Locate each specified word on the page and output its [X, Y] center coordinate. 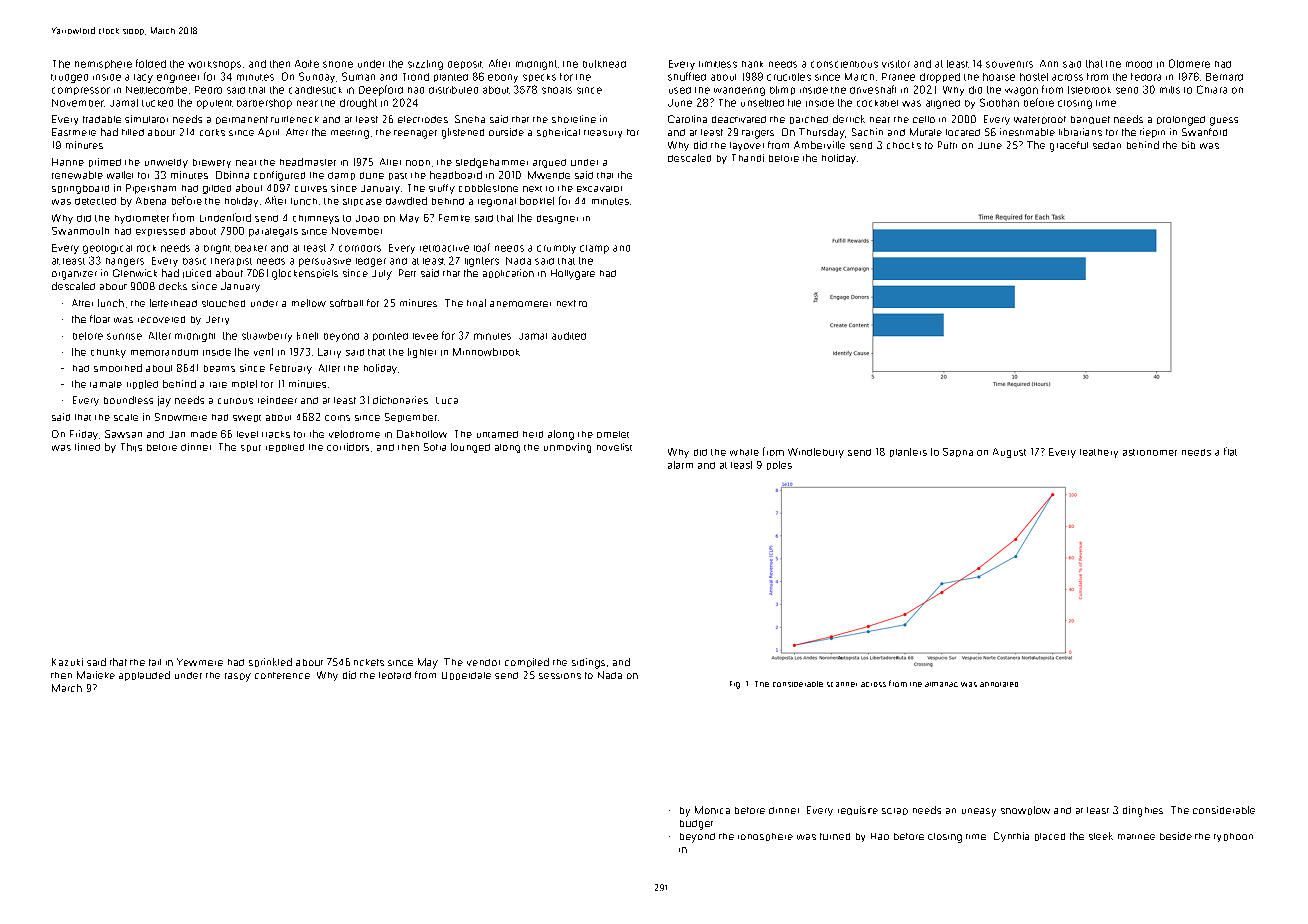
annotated [999, 684]
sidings [588, 663]
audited [569, 336]
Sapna [958, 452]
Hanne [68, 162]
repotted [285, 448]
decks [173, 286]
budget [696, 825]
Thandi [748, 158]
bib [1188, 145]
